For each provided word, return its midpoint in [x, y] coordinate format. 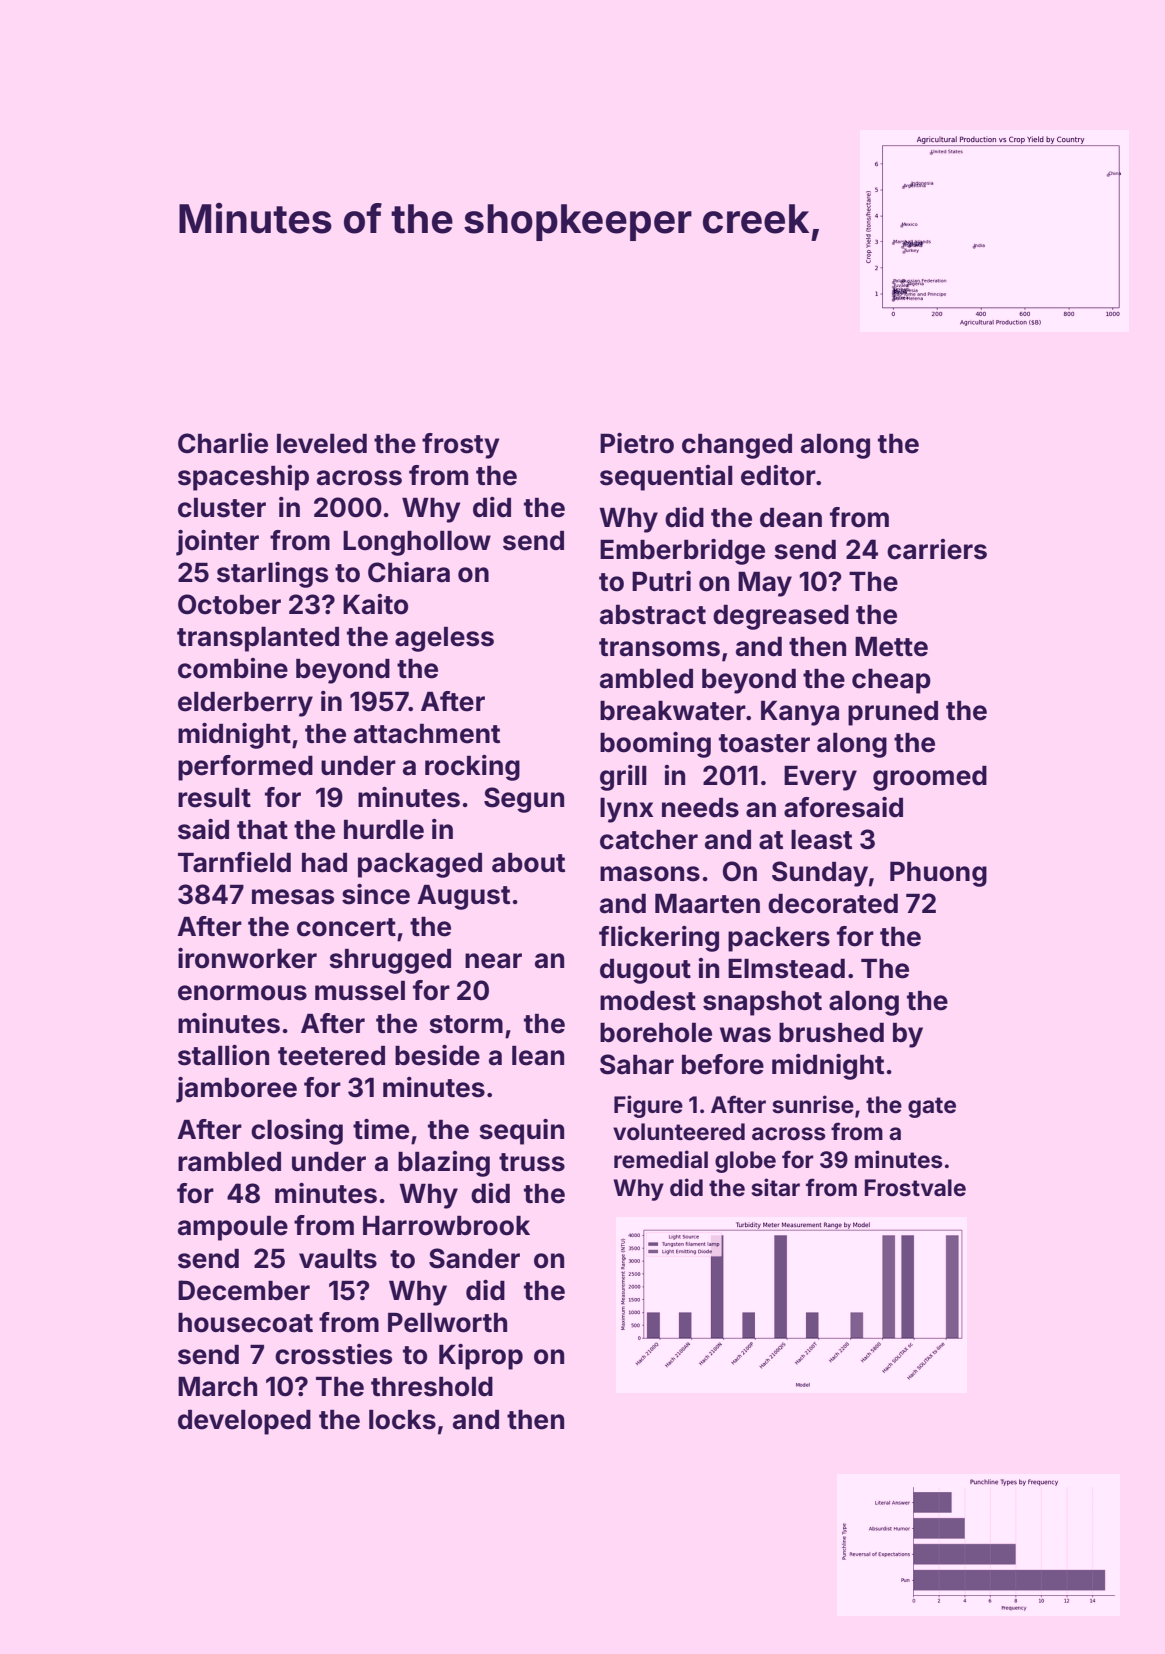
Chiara [409, 572]
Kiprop [481, 1357]
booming [655, 745]
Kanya [800, 713]
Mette [891, 647]
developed [244, 1422]
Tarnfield [234, 862]
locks [402, 1420]
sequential [666, 478]
